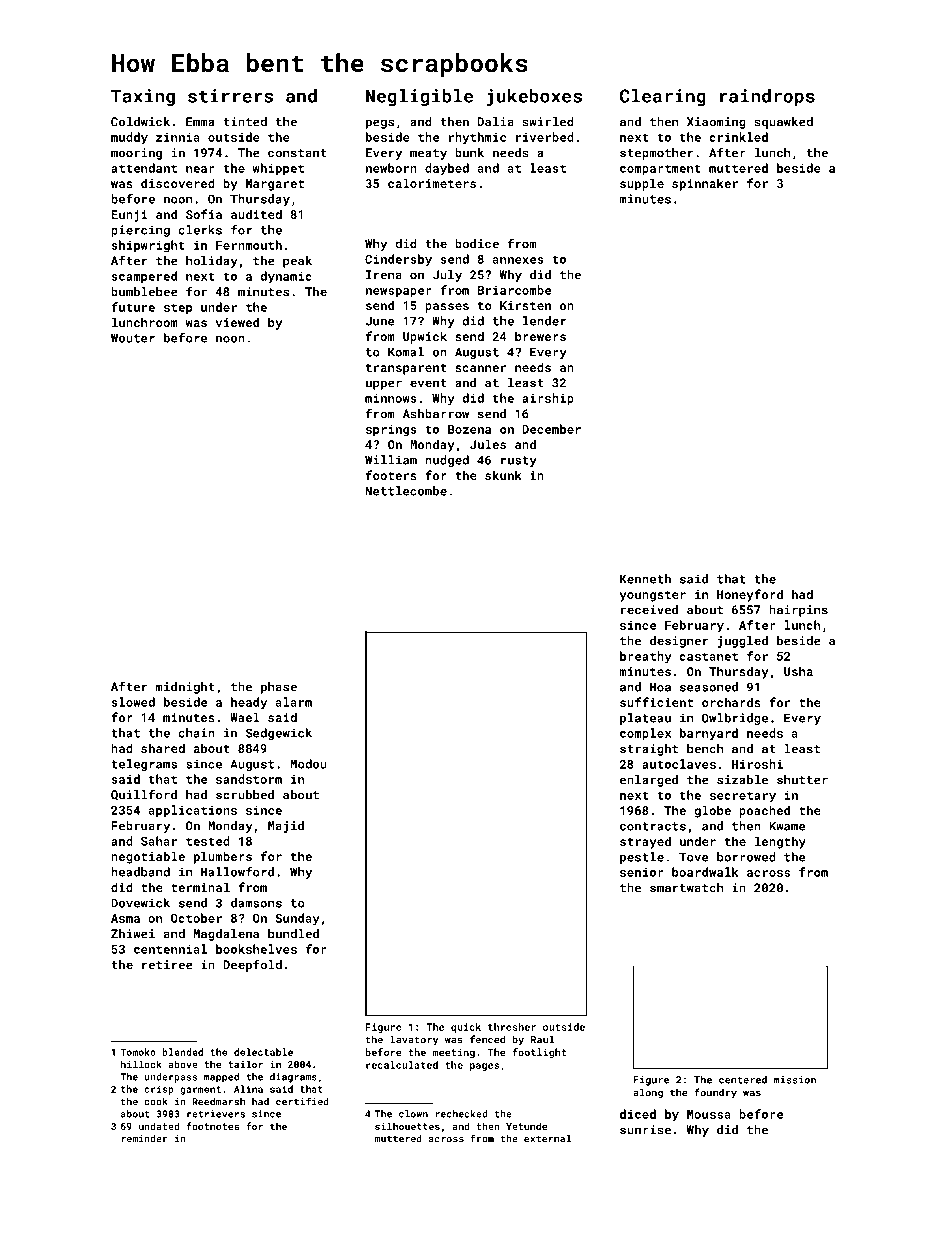 The width and height of the image is (952, 1233). I want to click on William, so click(391, 460).
